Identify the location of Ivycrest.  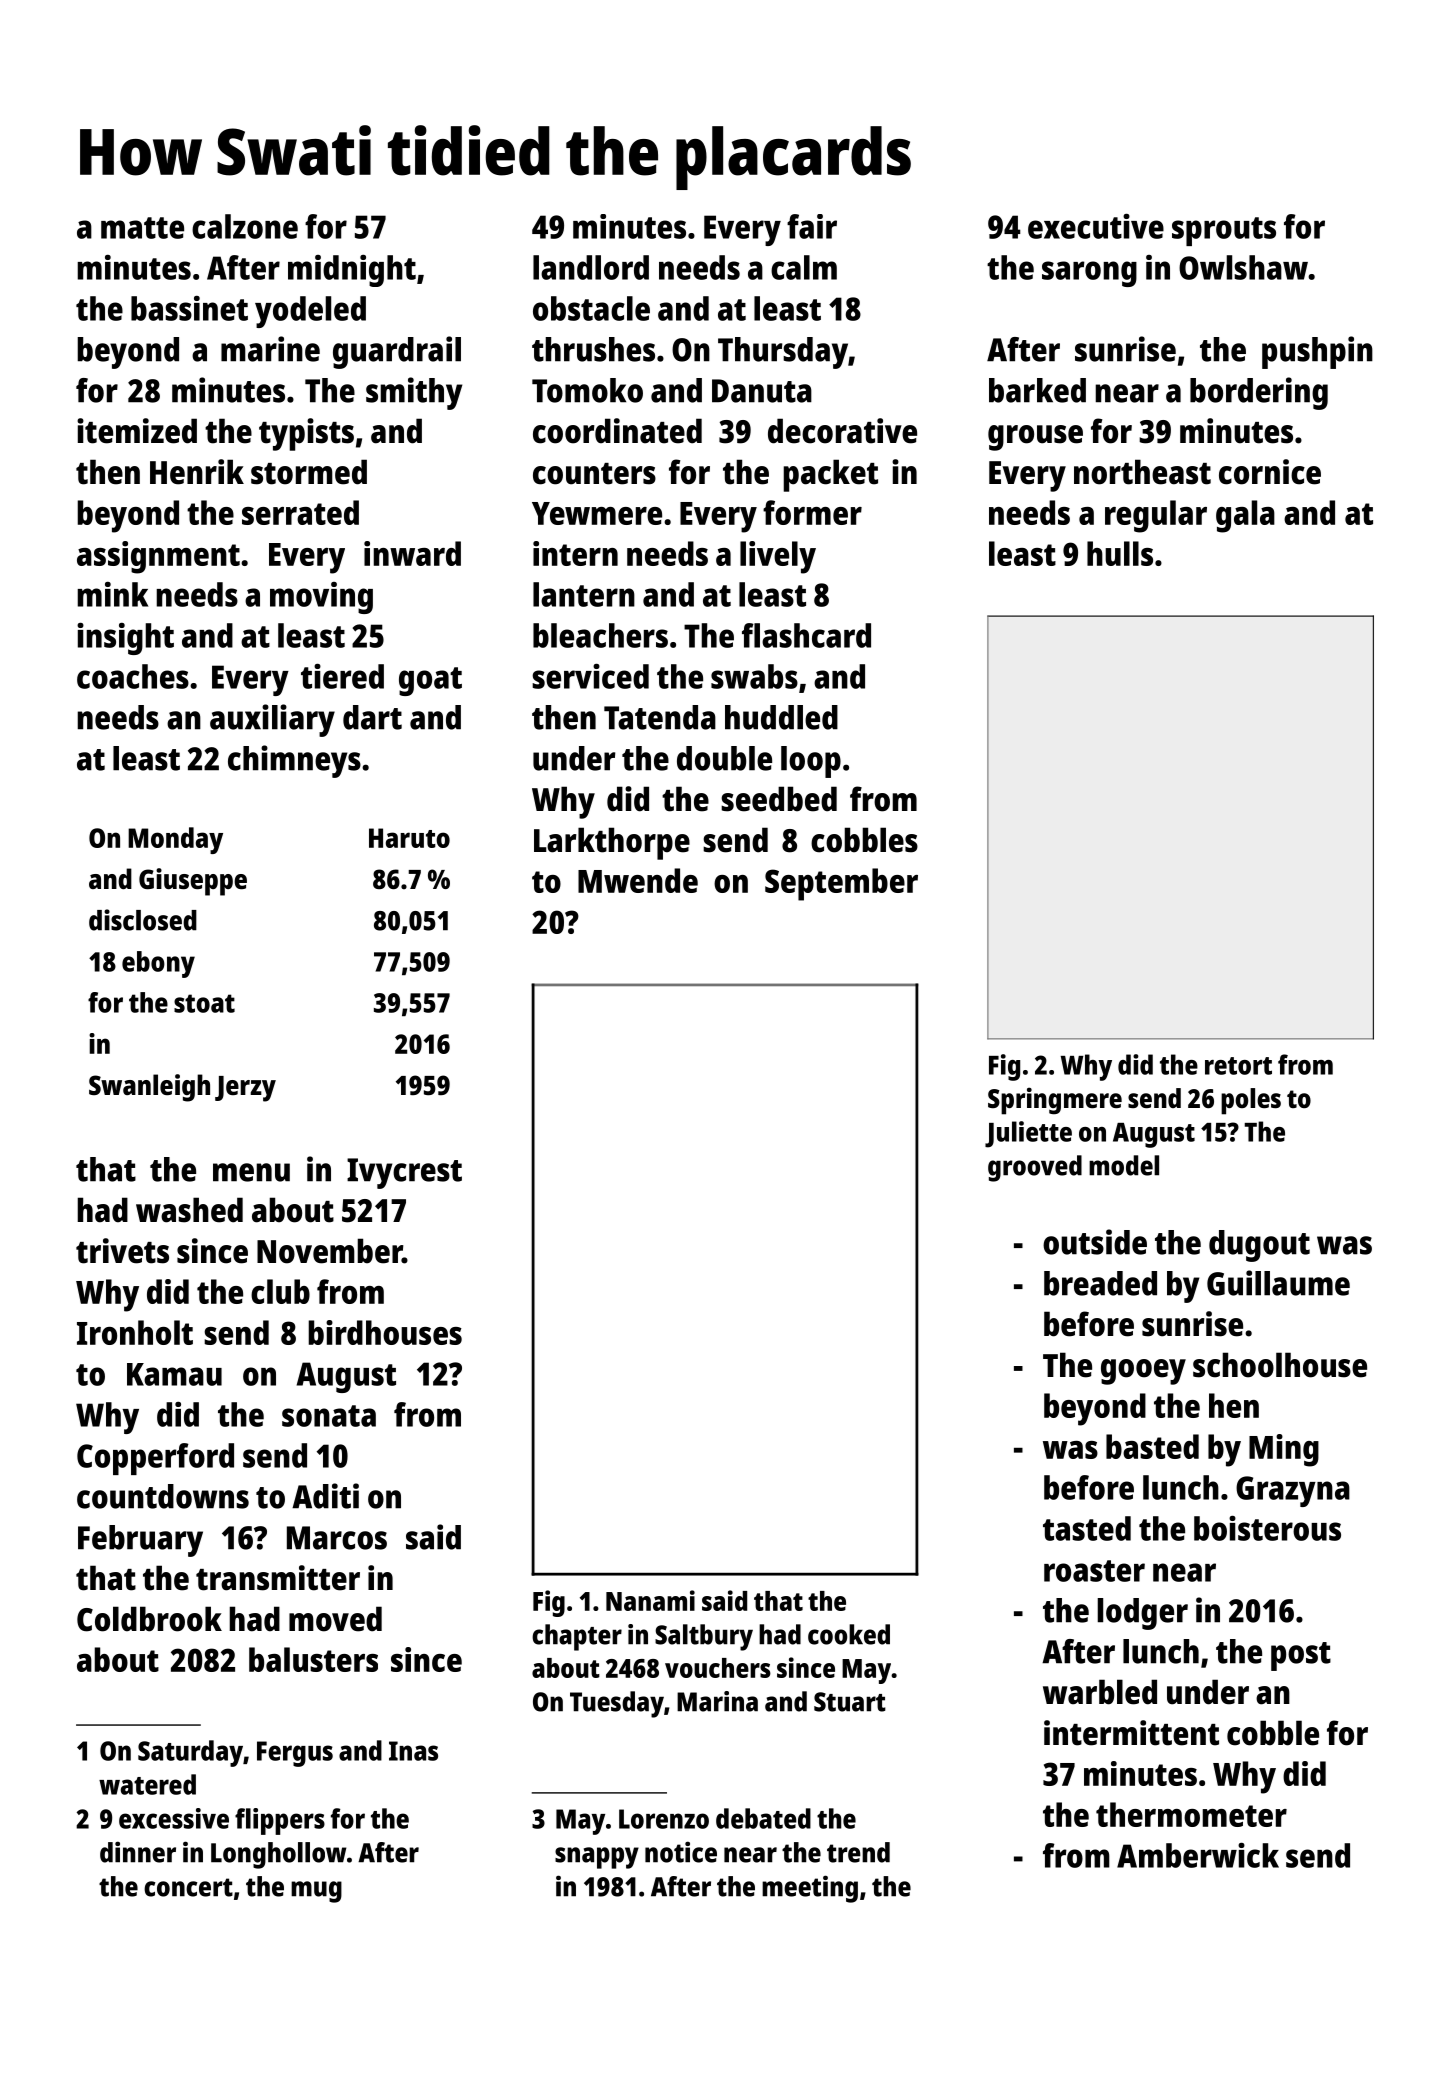
(404, 1173).
